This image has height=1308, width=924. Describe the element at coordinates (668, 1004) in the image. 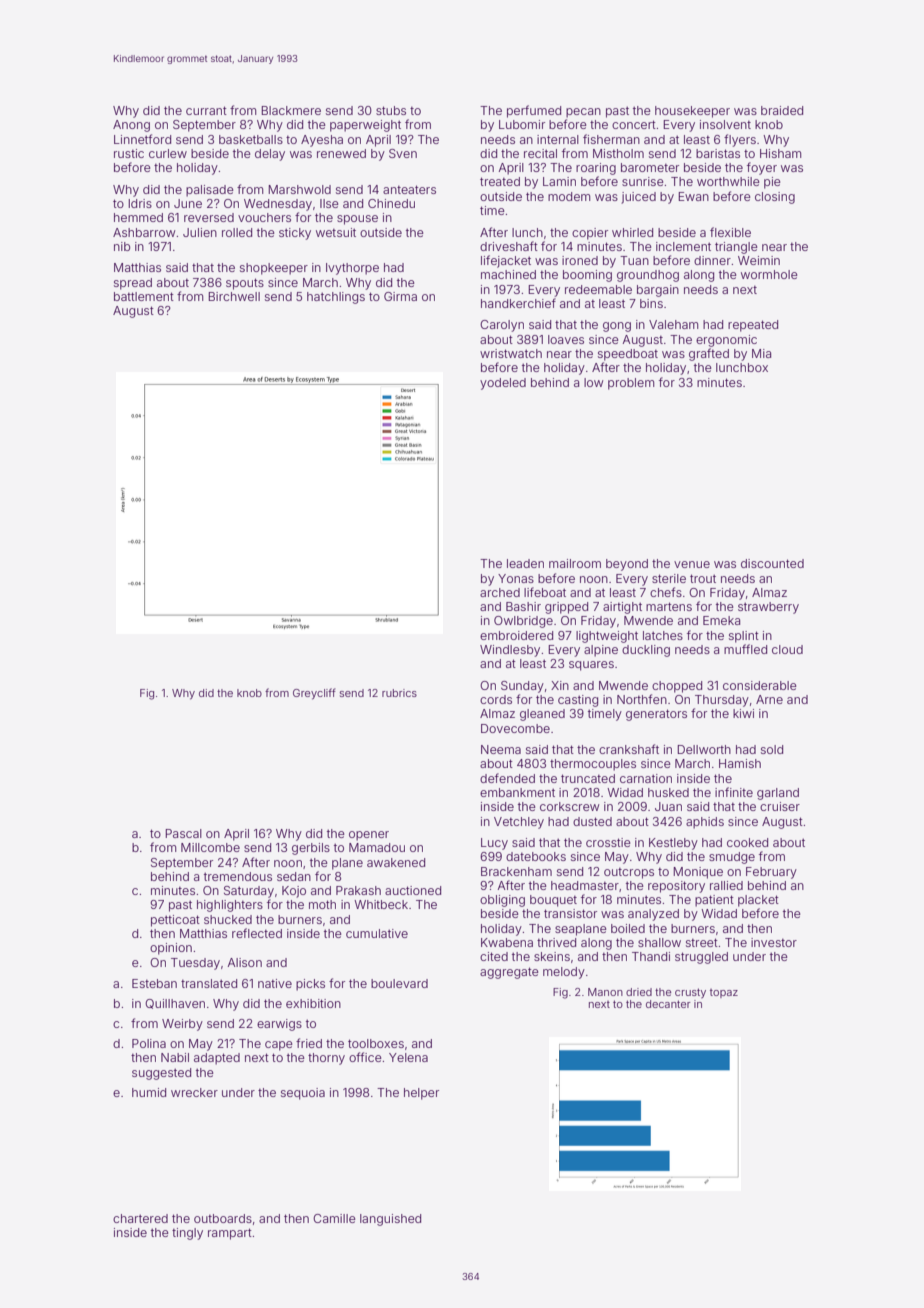

I see `decanter` at that location.
